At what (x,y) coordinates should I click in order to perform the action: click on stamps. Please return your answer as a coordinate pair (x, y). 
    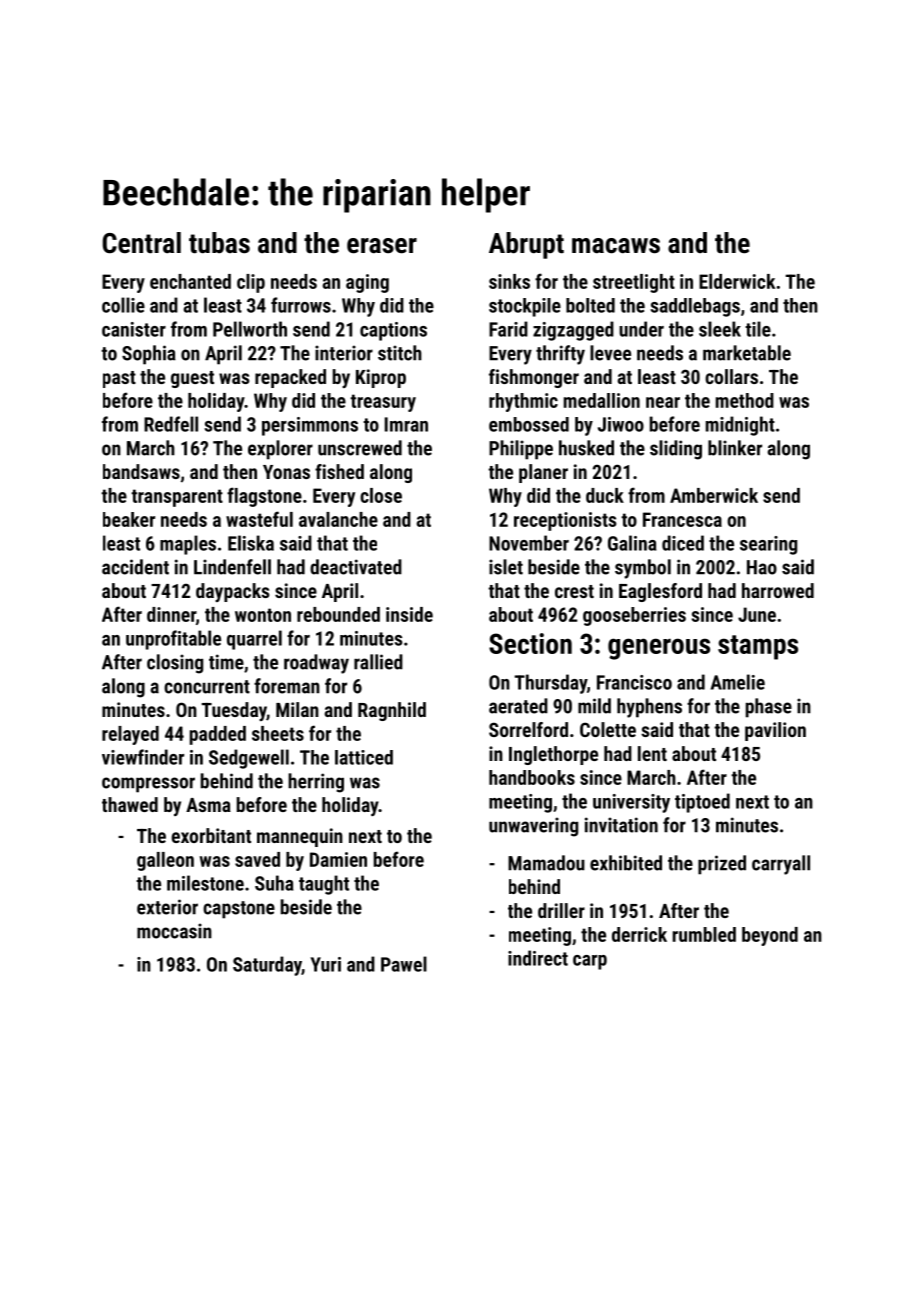
    Looking at the image, I should click on (758, 647).
